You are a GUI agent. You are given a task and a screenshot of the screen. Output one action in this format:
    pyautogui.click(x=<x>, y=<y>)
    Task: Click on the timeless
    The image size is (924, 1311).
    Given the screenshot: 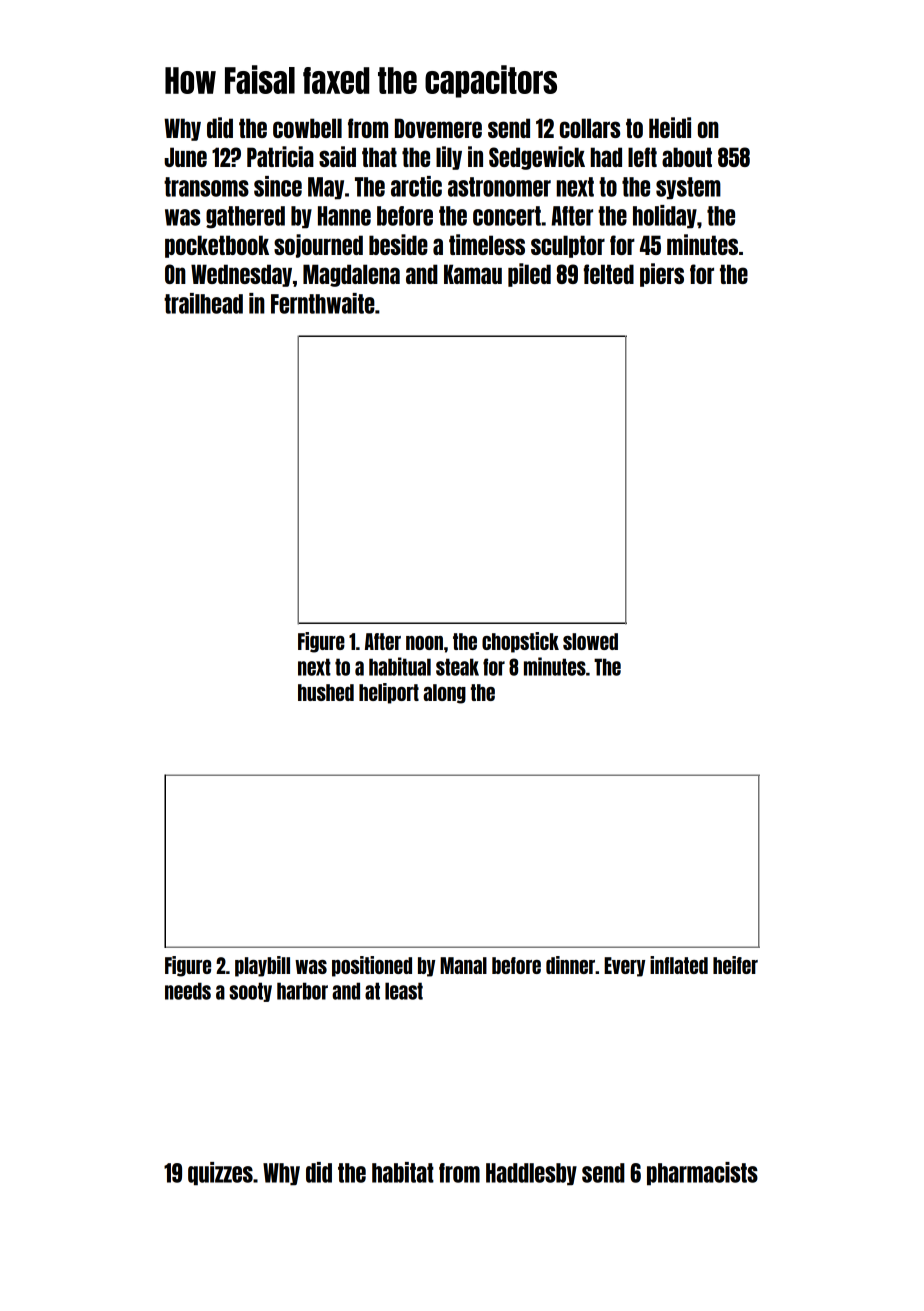 What is the action you would take?
    pyautogui.click(x=487, y=244)
